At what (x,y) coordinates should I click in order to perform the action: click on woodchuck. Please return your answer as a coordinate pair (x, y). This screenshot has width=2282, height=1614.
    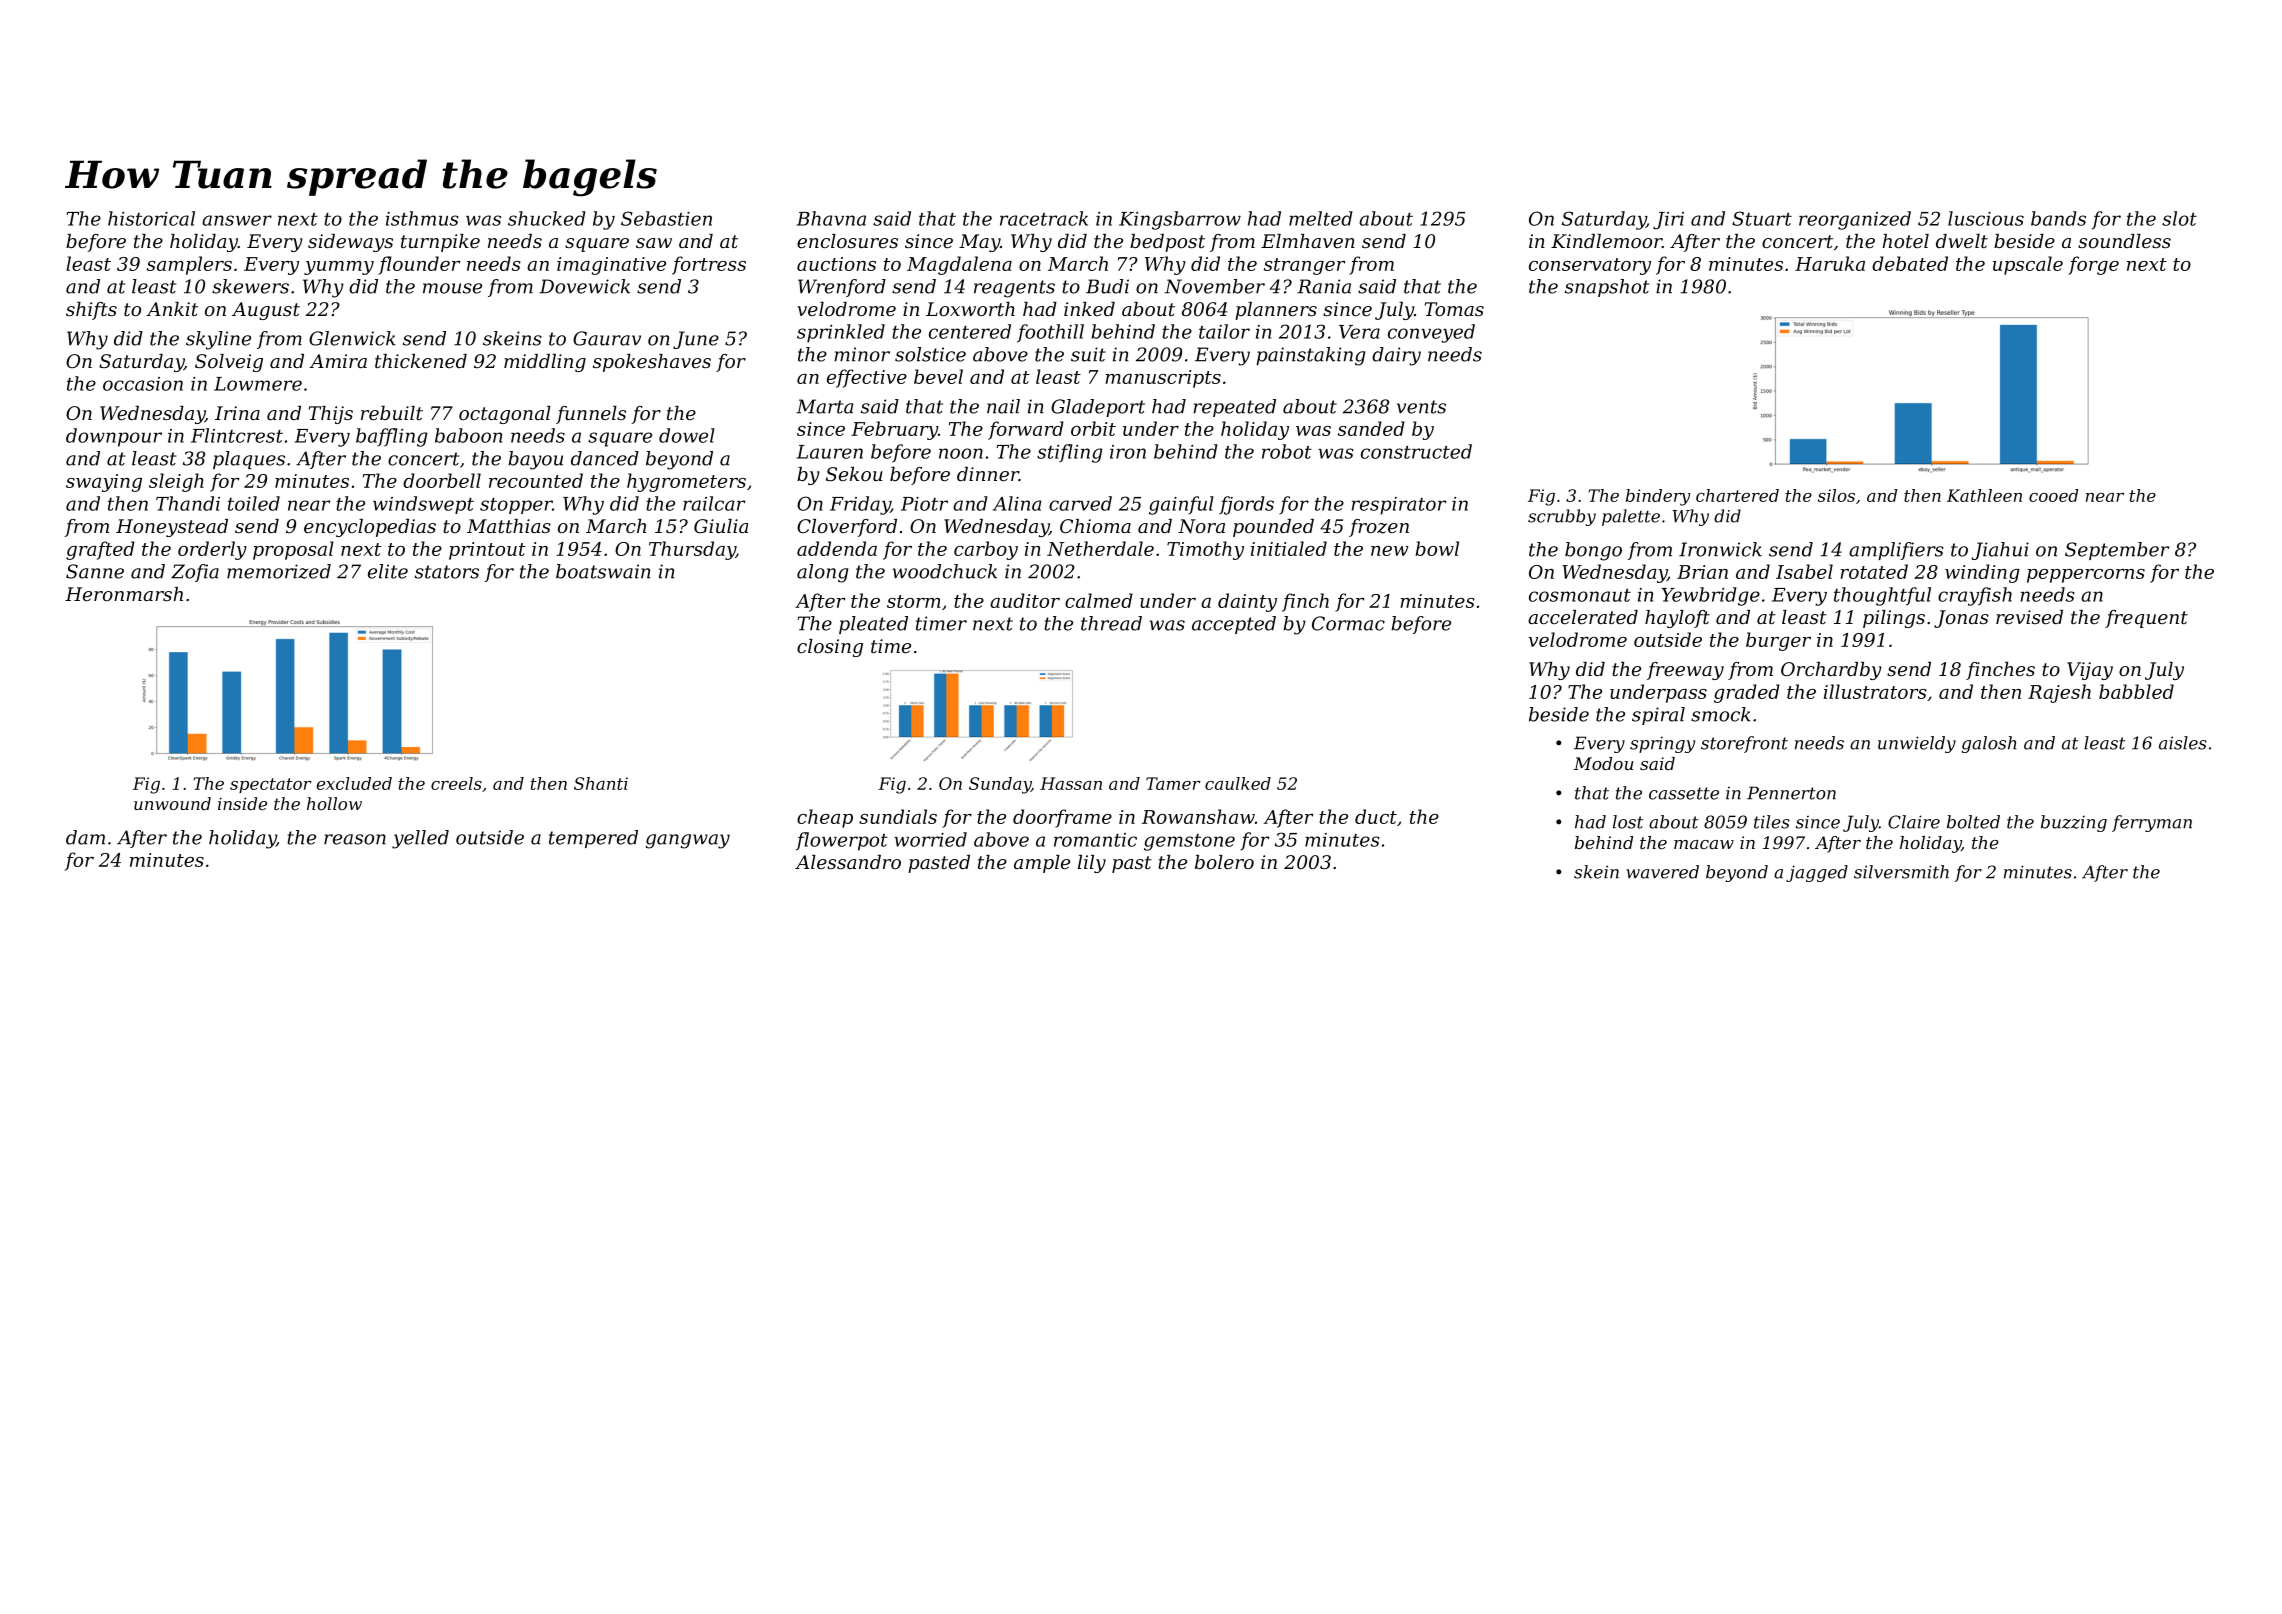
    Looking at the image, I should click on (945, 571).
